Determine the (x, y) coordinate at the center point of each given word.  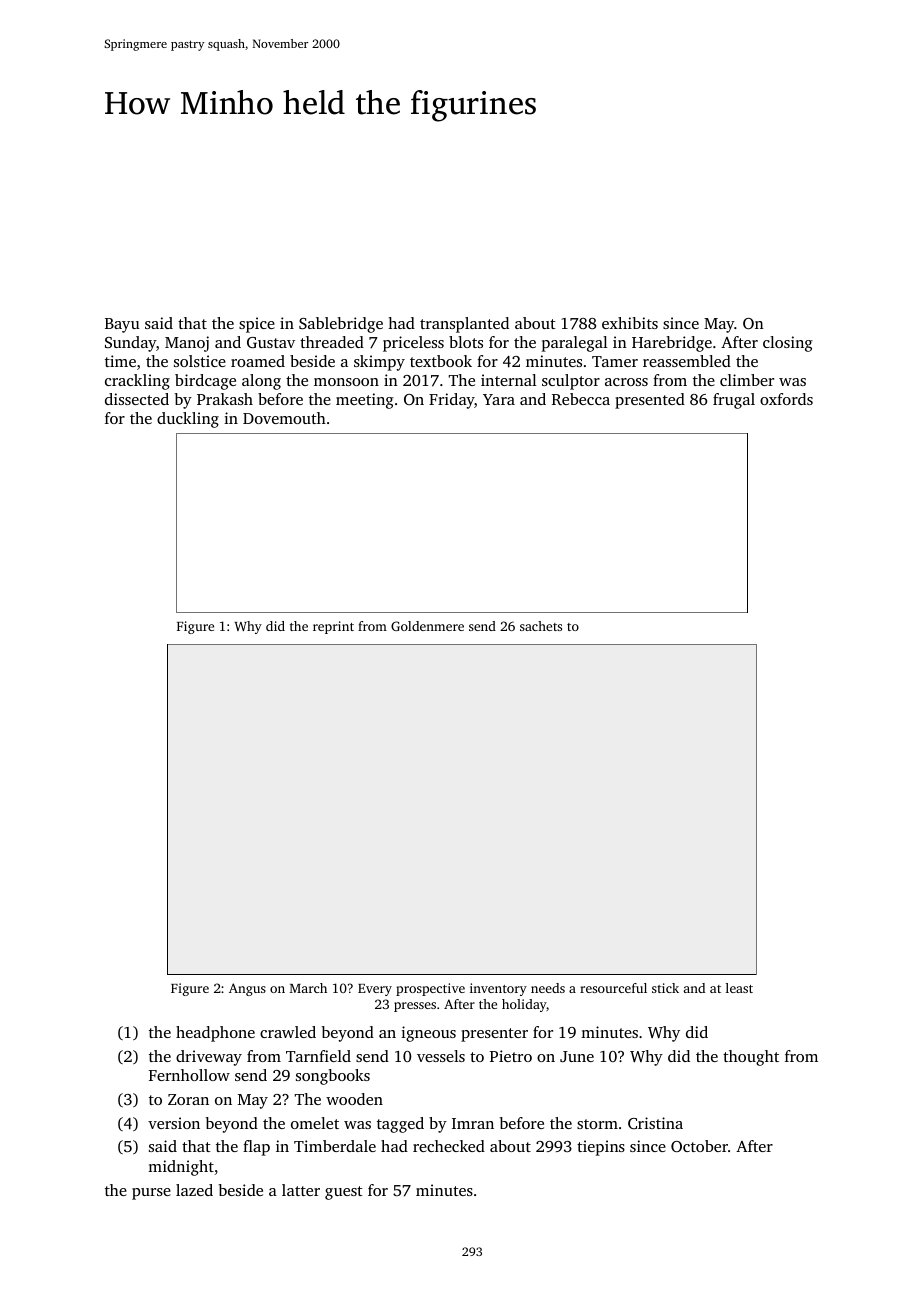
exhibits (630, 323)
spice (257, 325)
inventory (498, 989)
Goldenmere (427, 626)
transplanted (464, 325)
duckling (188, 420)
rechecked (449, 1146)
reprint (333, 627)
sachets (541, 626)
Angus (247, 989)
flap (256, 1148)
